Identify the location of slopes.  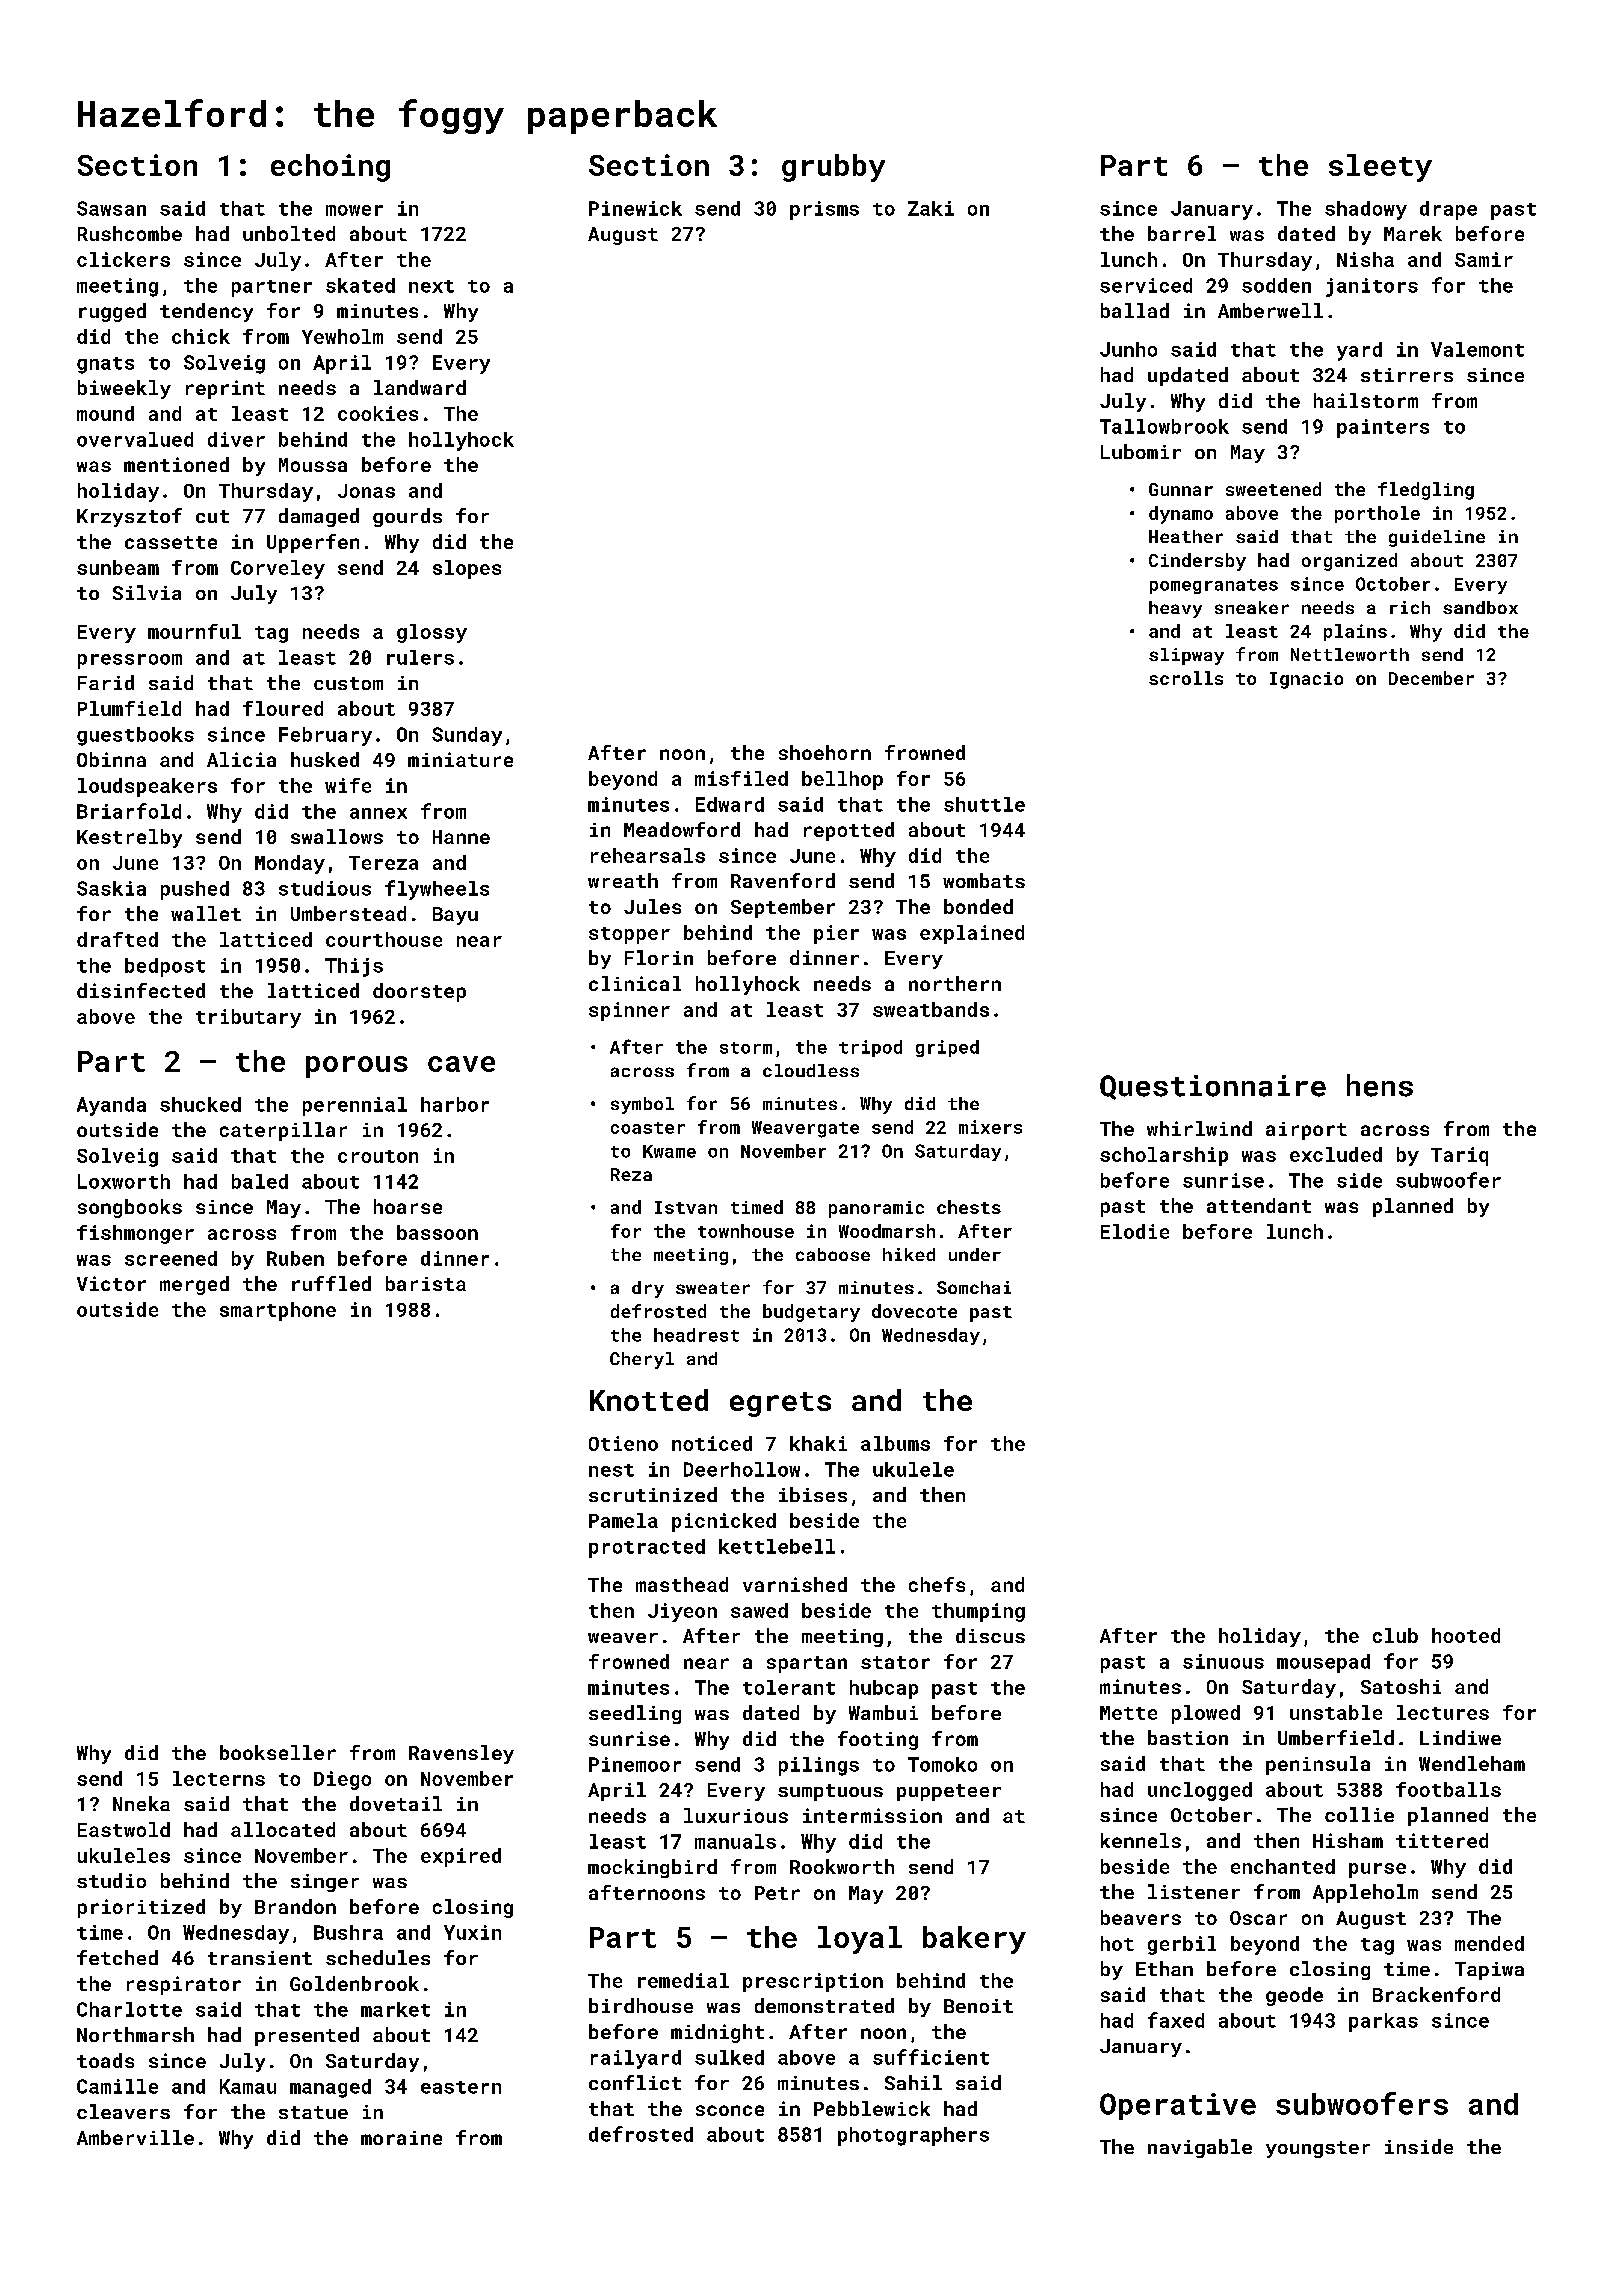
(467, 569).
